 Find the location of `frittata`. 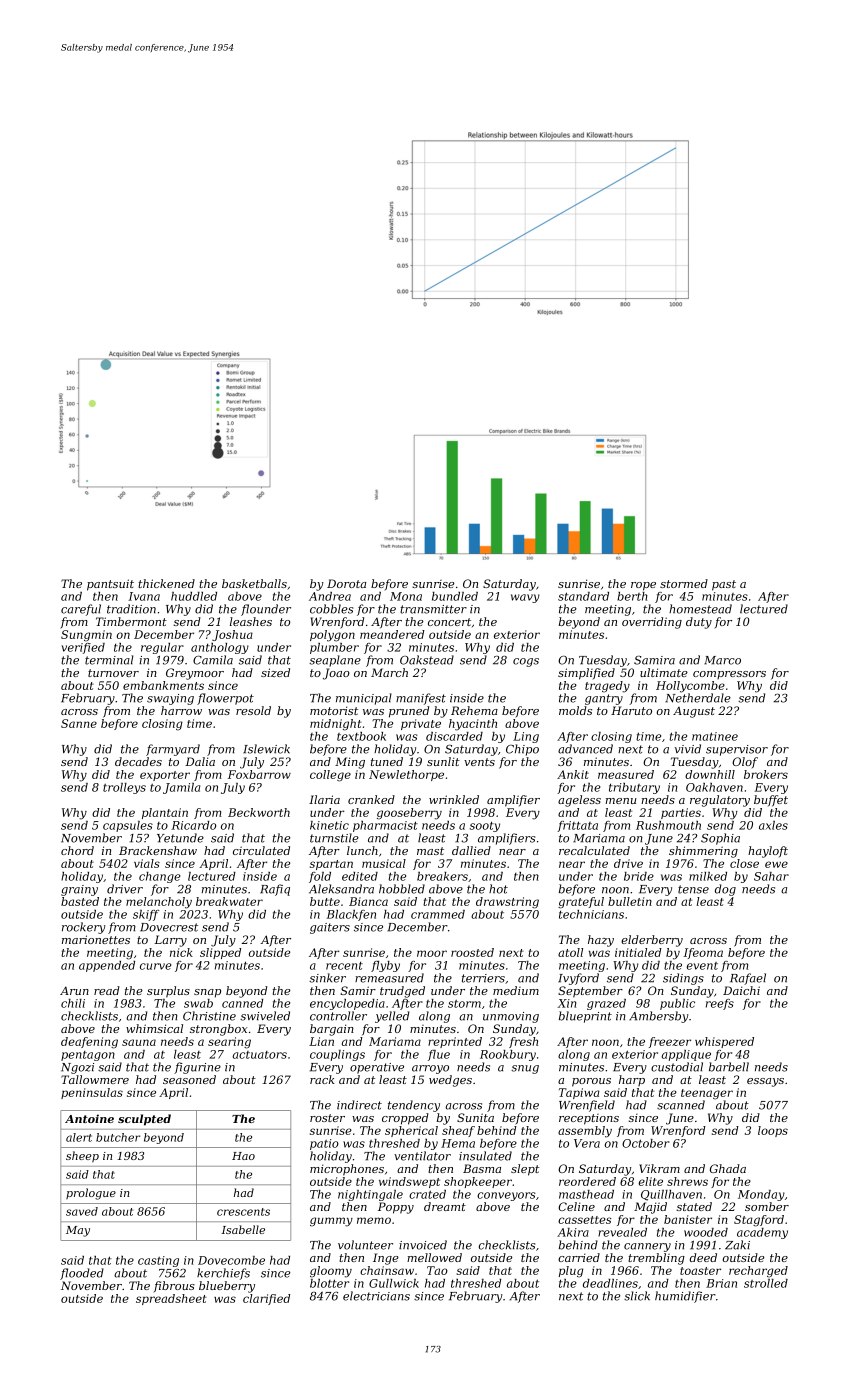

frittata is located at coordinates (577, 826).
